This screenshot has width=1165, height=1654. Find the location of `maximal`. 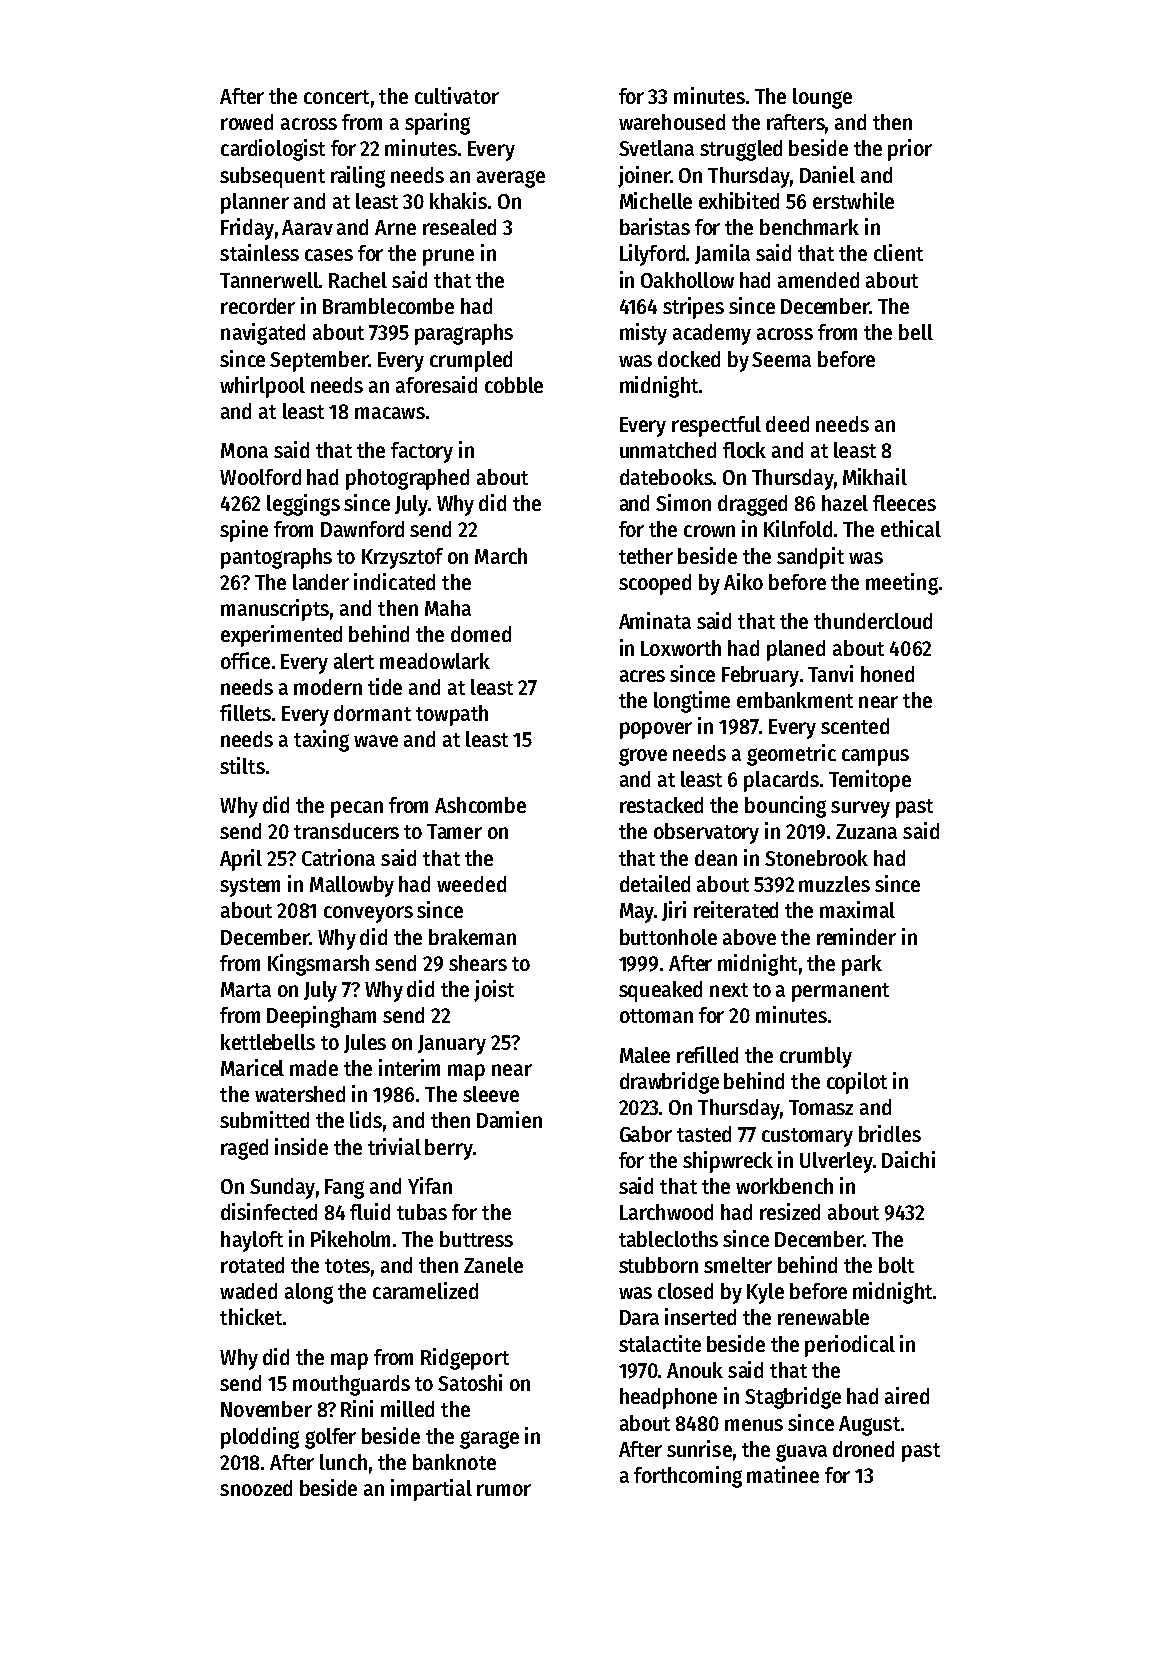

maximal is located at coordinates (857, 909).
